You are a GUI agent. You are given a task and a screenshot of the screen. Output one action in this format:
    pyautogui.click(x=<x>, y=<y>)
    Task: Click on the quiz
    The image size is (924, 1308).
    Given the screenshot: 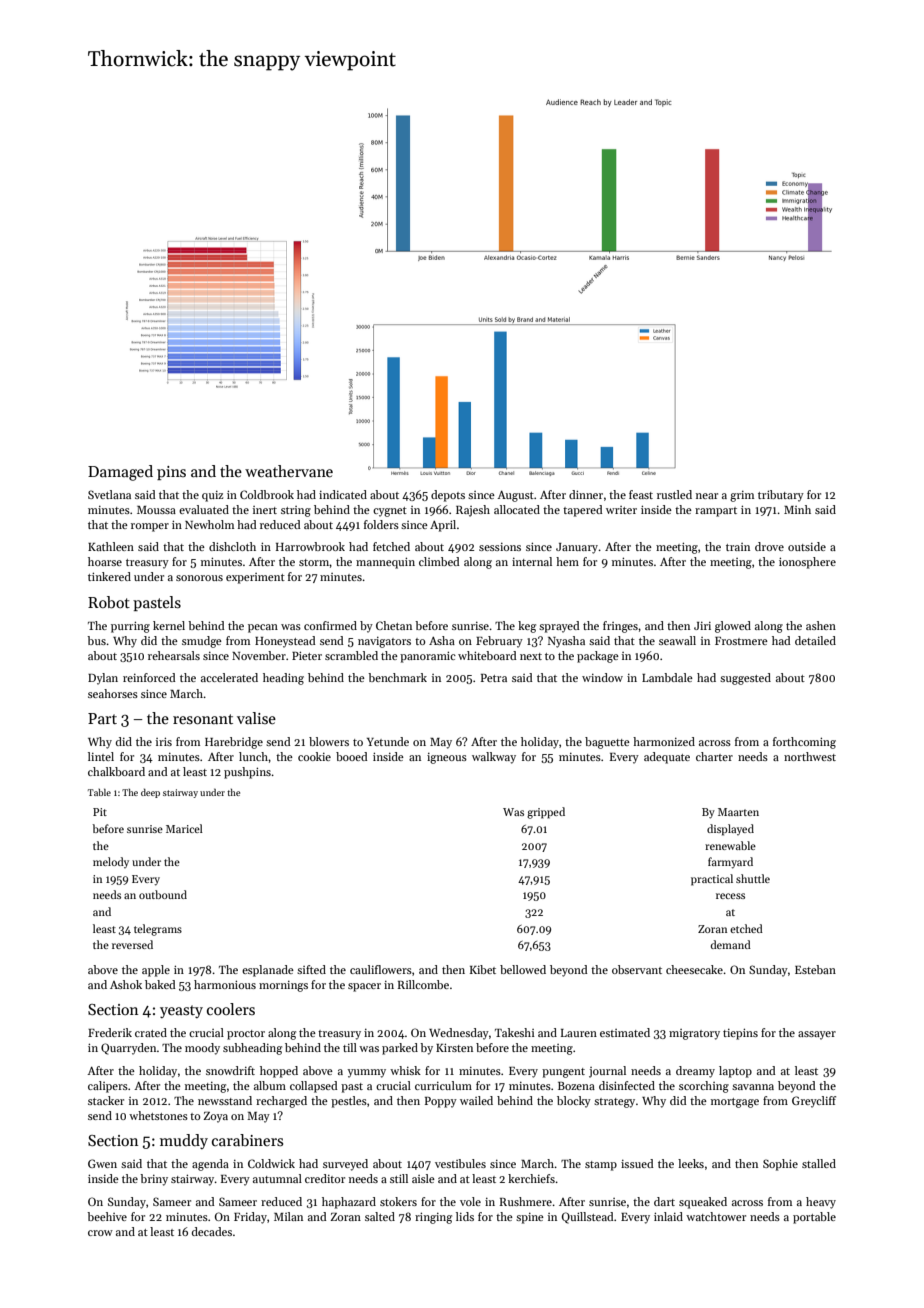 What is the action you would take?
    pyautogui.click(x=212, y=496)
